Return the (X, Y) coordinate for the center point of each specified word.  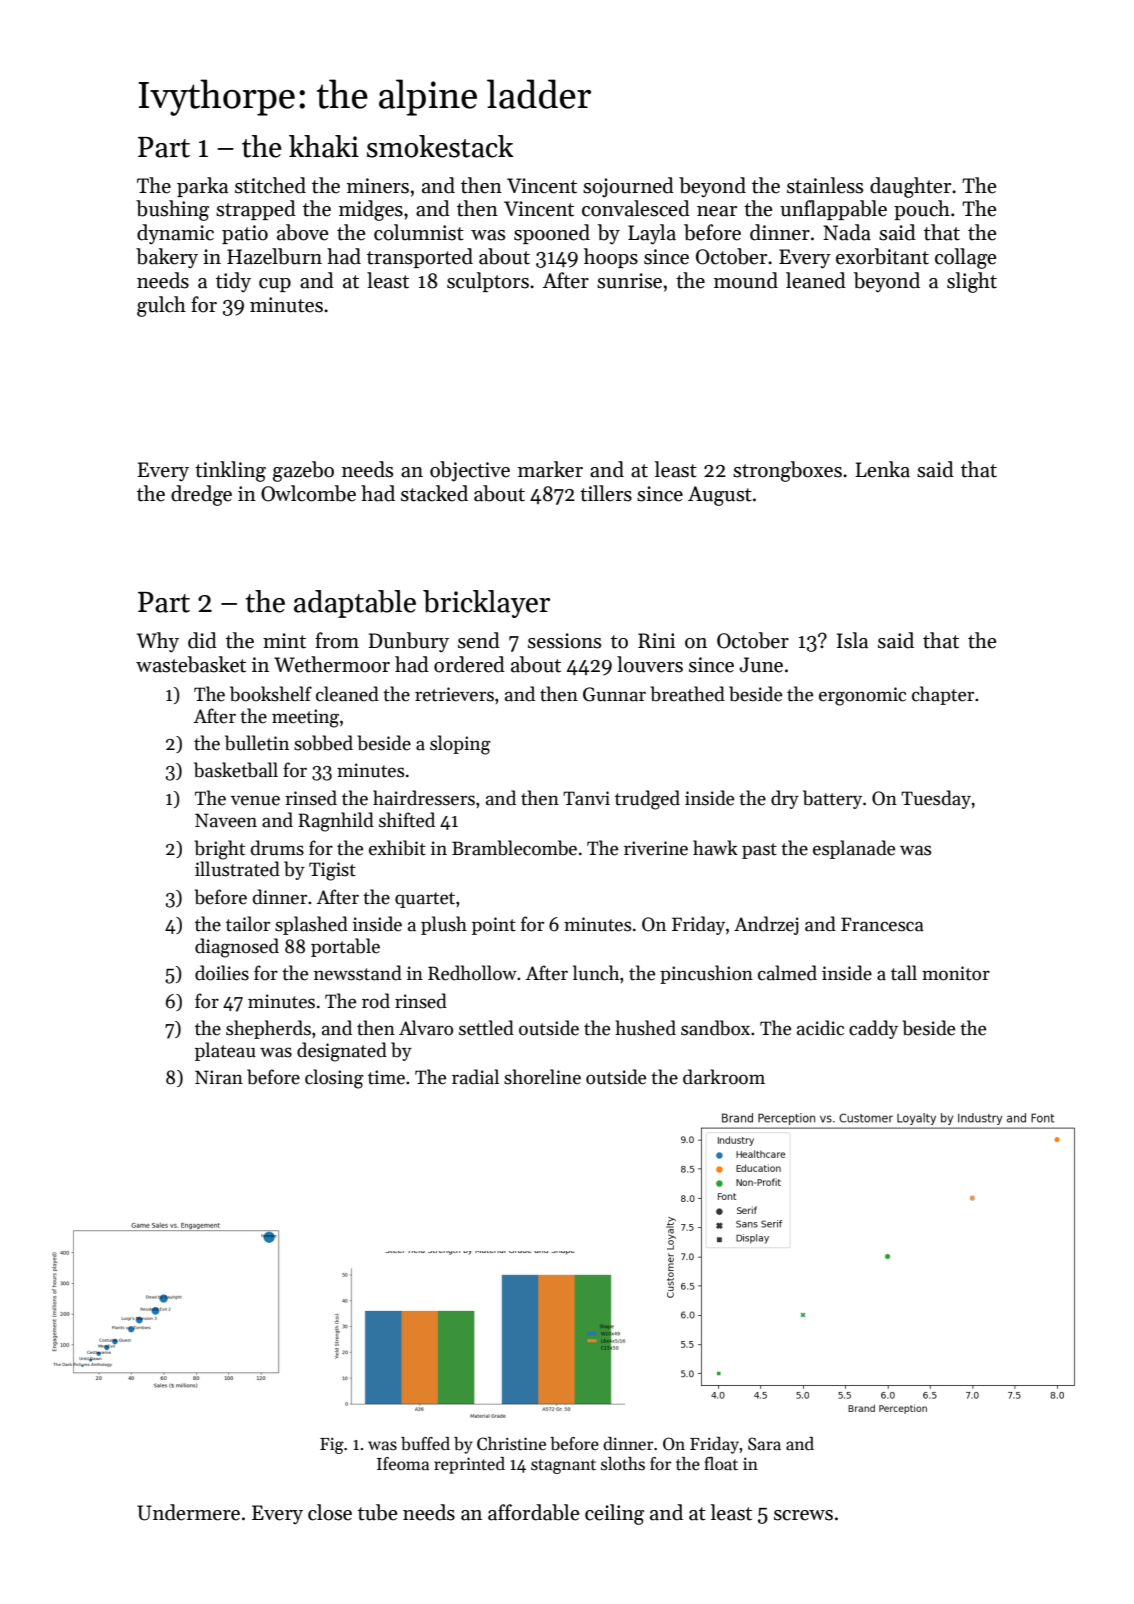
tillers (606, 493)
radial (475, 1077)
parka (202, 187)
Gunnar (614, 694)
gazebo (303, 471)
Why (158, 642)
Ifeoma (403, 1464)
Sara (764, 1444)
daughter (910, 187)
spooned (552, 234)
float (721, 1463)
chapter (943, 695)
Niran (219, 1077)
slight (972, 282)
